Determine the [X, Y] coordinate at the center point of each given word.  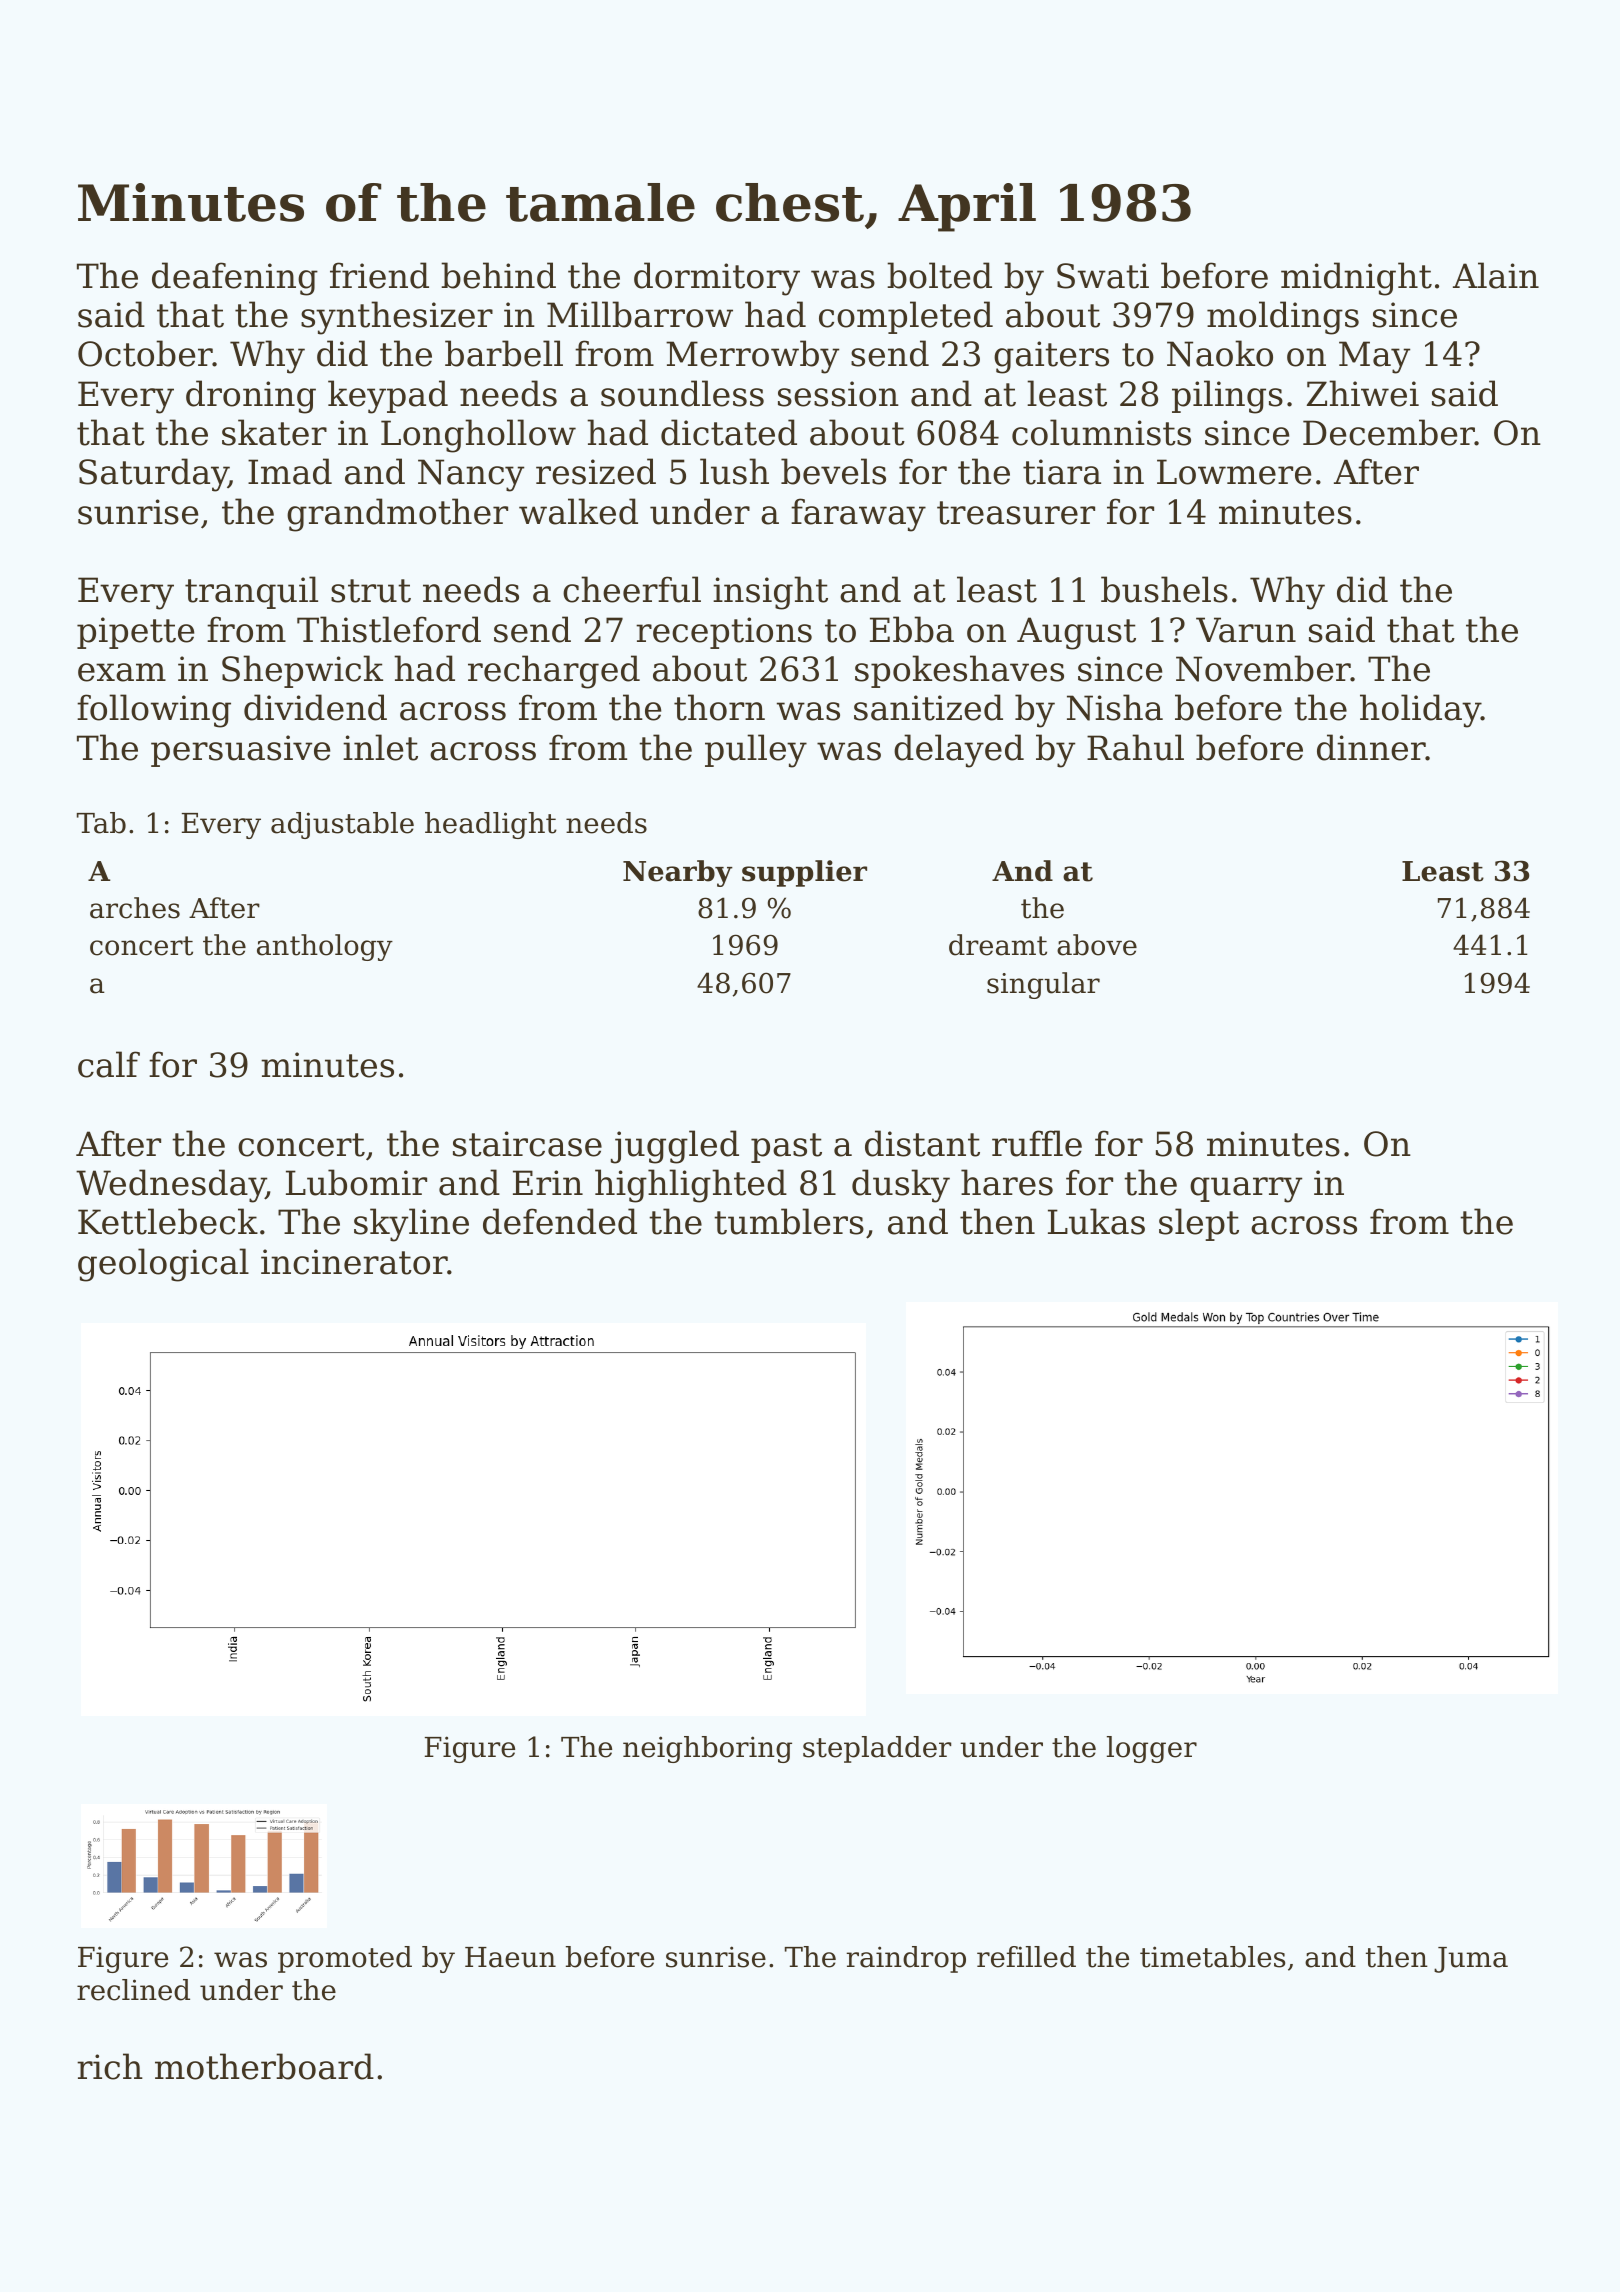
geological [163, 1265]
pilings [1227, 397]
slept [1199, 1224]
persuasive [240, 751]
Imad [290, 471]
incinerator [354, 1262]
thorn [719, 707]
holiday [1420, 711]
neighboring [707, 1749]
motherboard [264, 2066]
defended [560, 1221]
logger [1152, 1749]
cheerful [632, 589]
